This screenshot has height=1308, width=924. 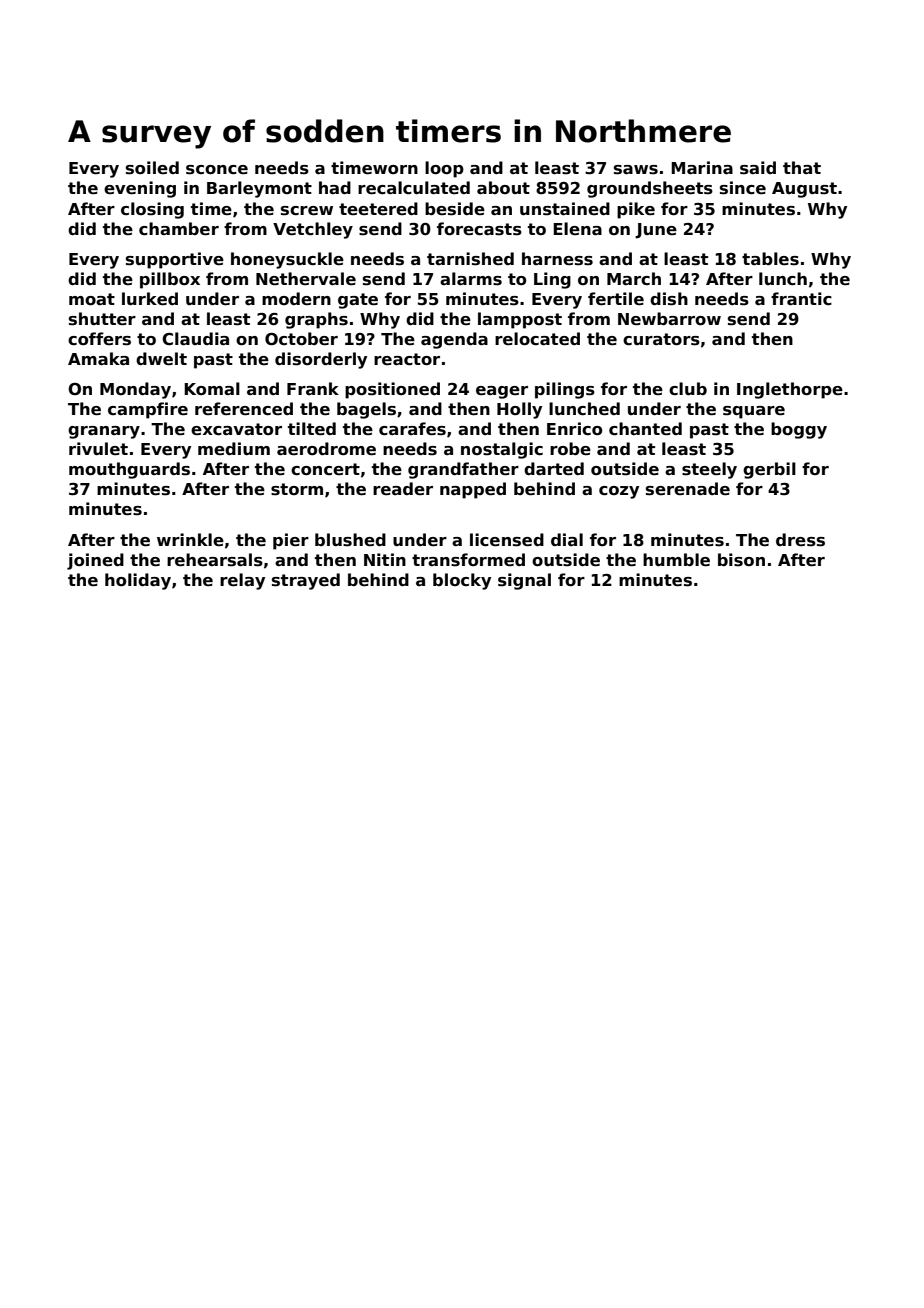 What do you see at coordinates (161, 359) in the screenshot?
I see `dwelt` at bounding box center [161, 359].
